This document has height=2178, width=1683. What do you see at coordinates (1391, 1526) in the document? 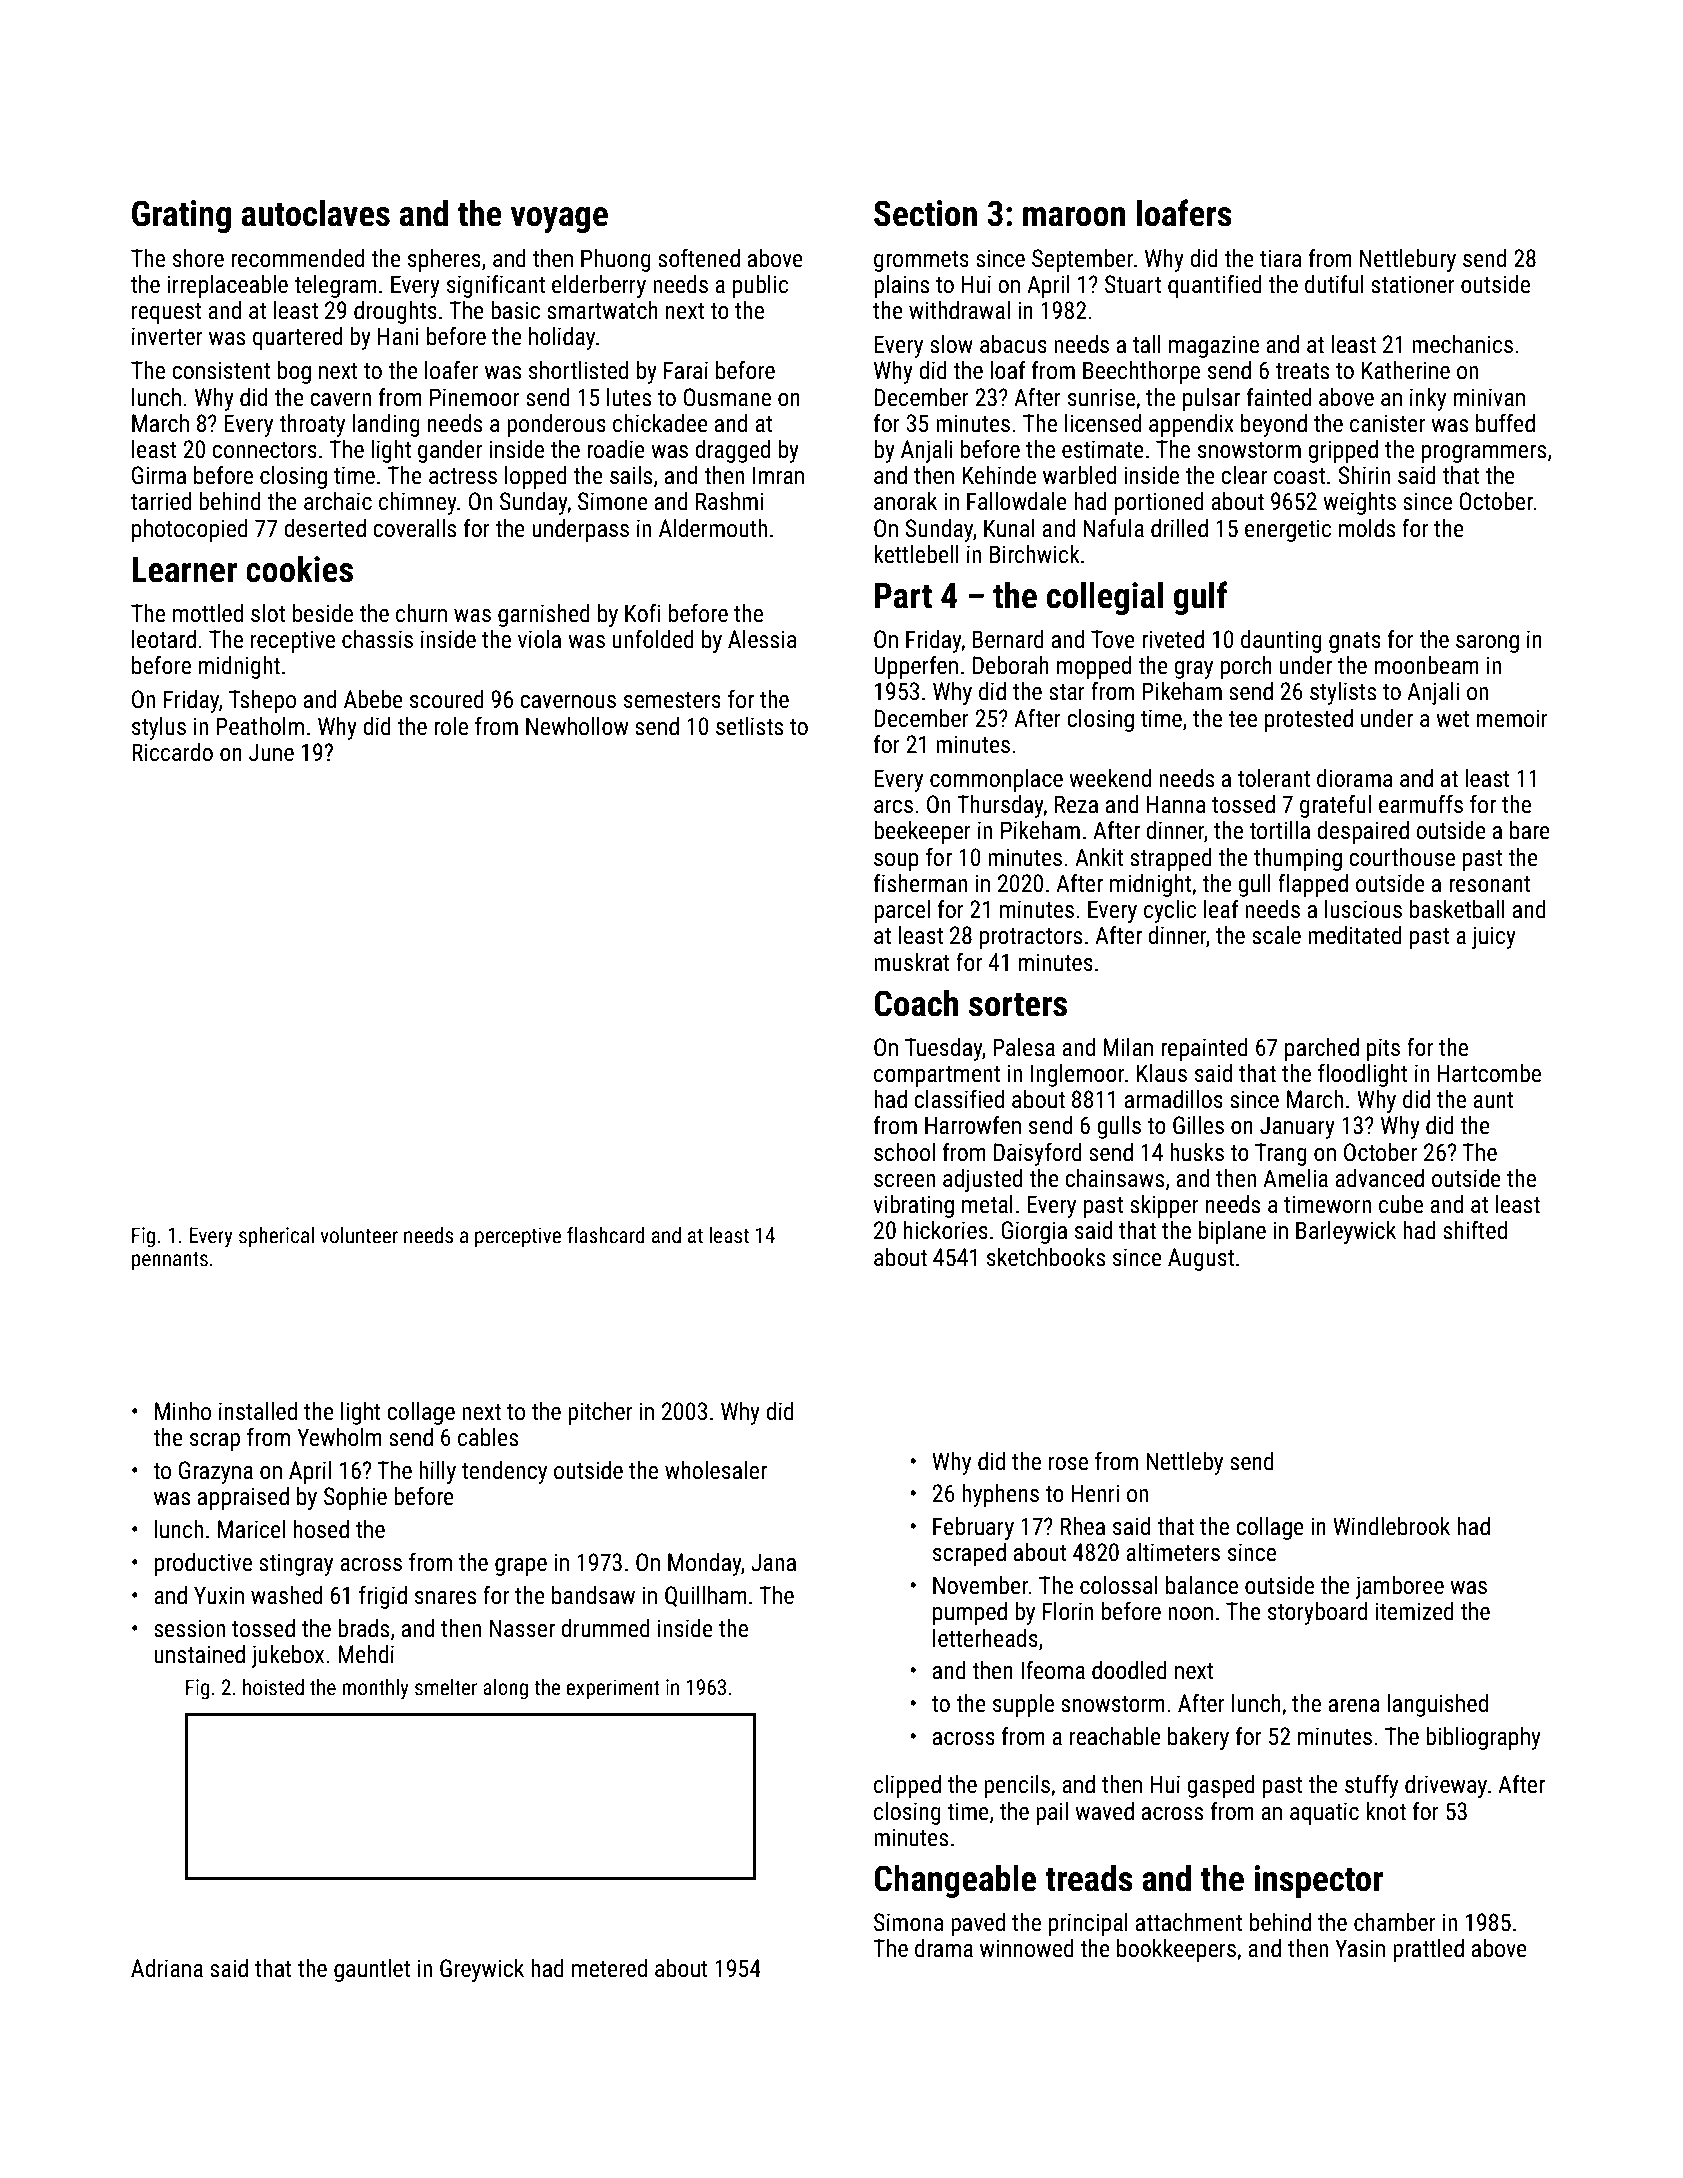
I see `Windlebrook` at bounding box center [1391, 1526].
